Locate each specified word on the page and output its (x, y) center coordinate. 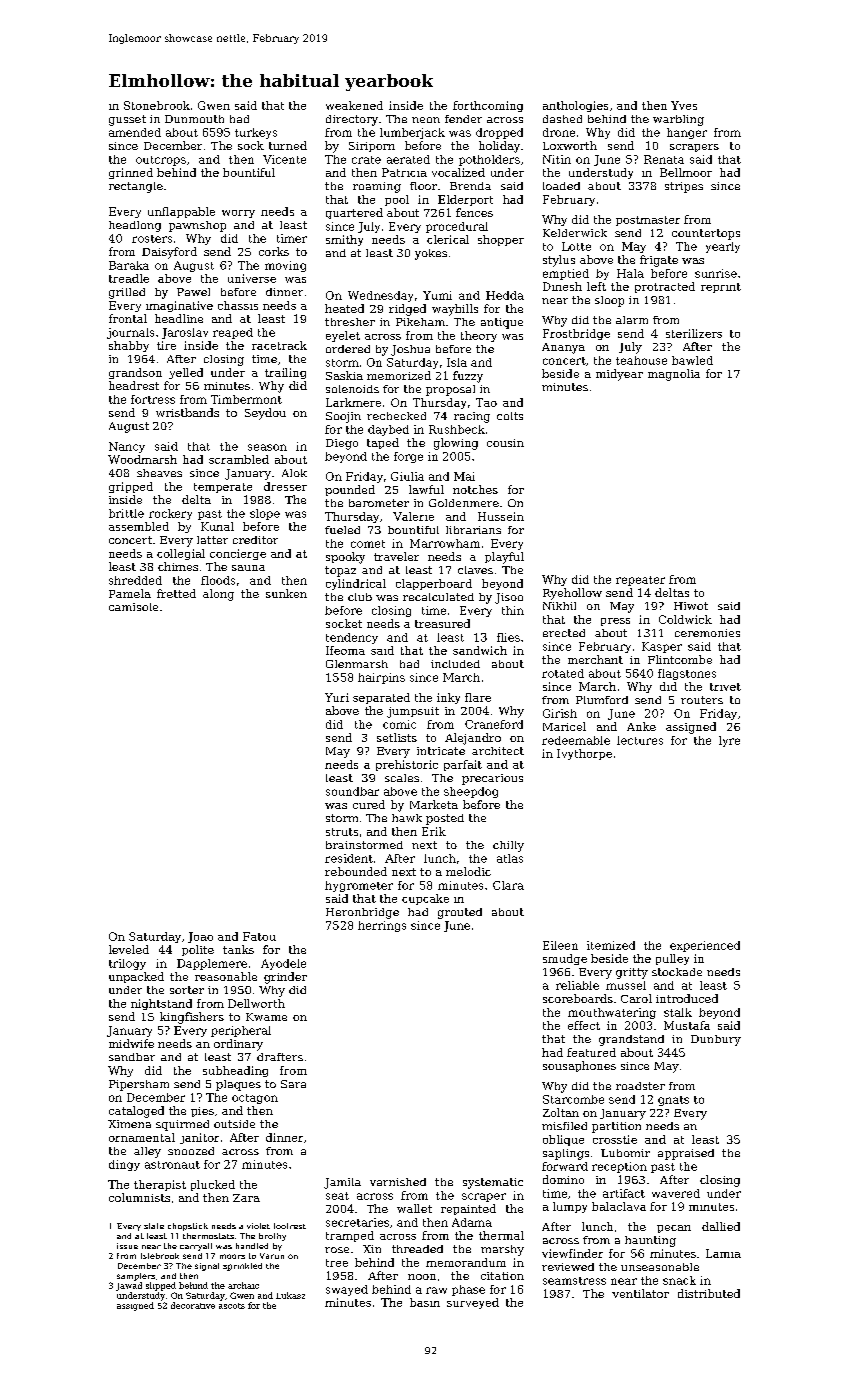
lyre (729, 741)
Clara (508, 885)
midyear (619, 375)
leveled (129, 949)
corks (274, 251)
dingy (124, 1165)
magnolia (674, 375)
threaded (417, 1249)
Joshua (410, 350)
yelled (186, 373)
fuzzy (468, 377)
